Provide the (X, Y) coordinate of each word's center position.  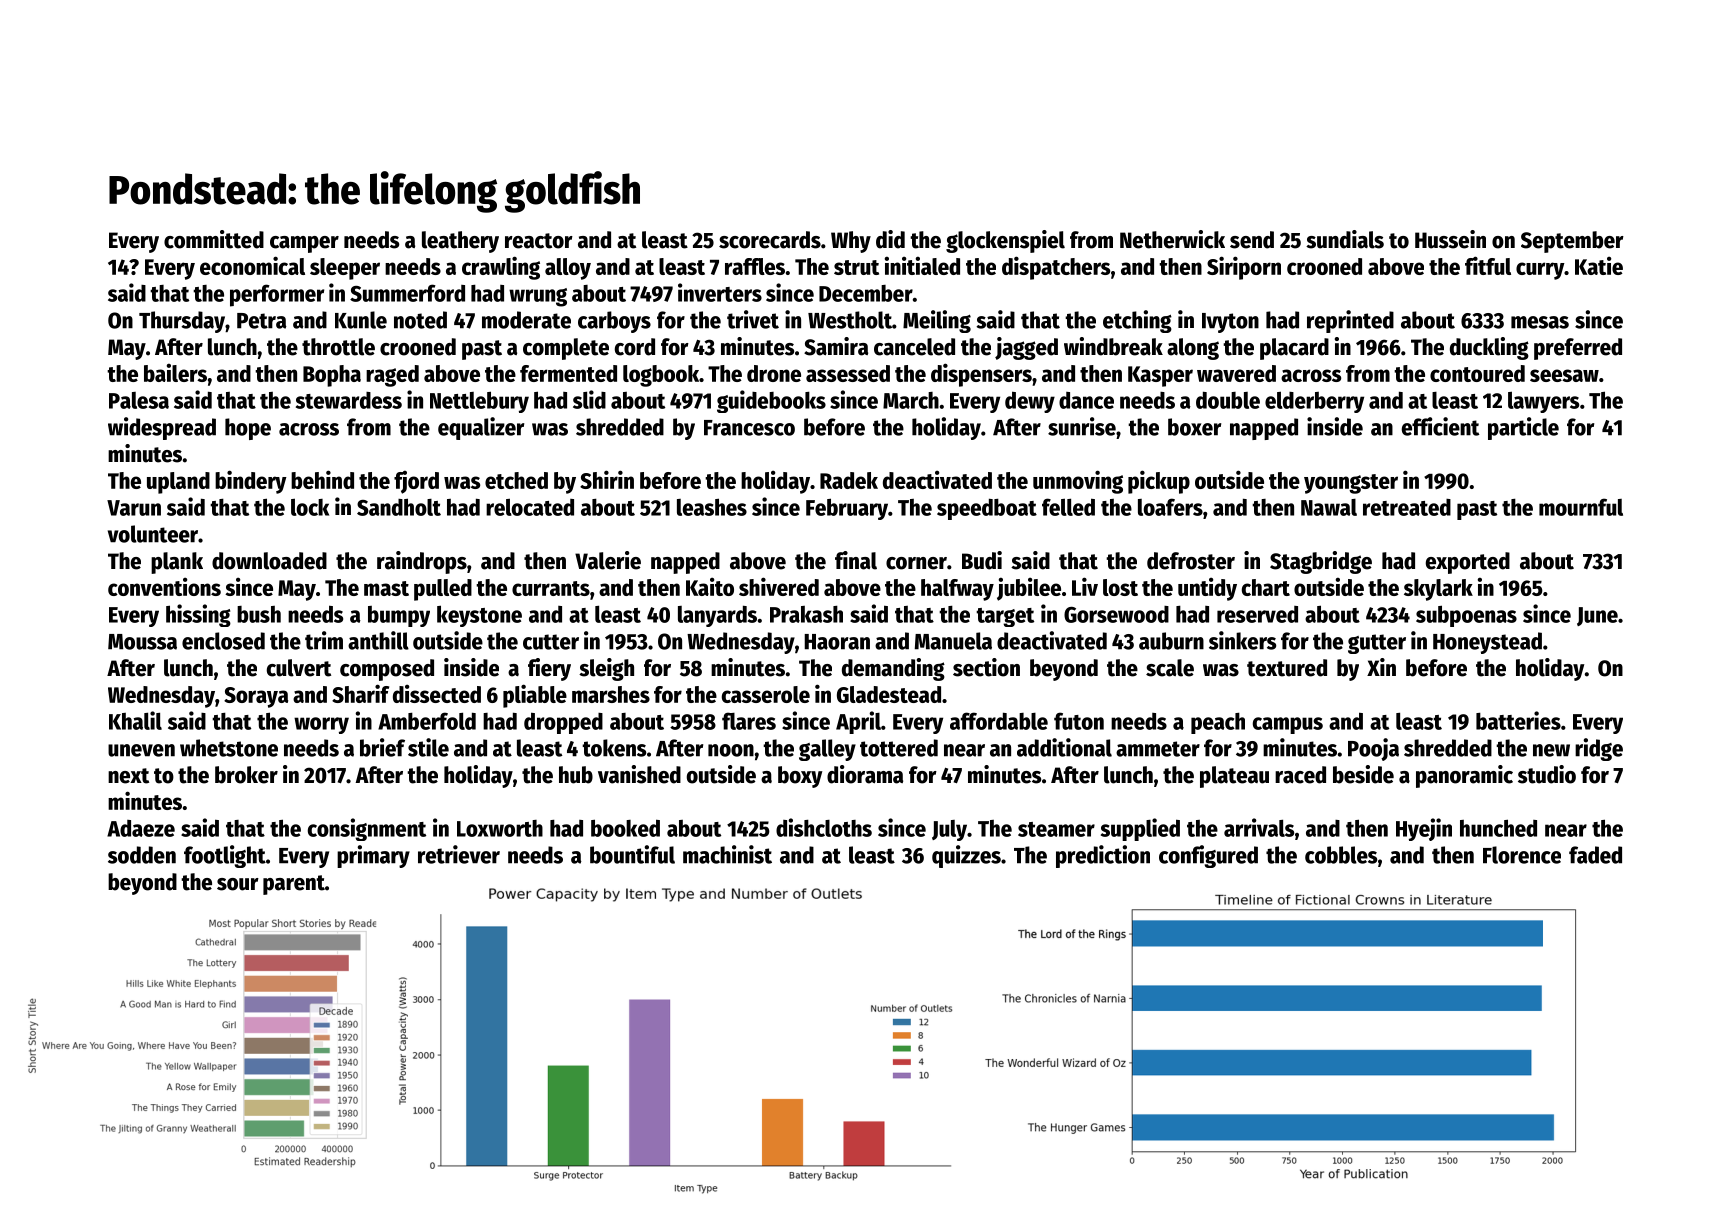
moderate (526, 320)
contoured (1477, 373)
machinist (727, 854)
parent (294, 885)
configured (1208, 856)
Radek (849, 480)
